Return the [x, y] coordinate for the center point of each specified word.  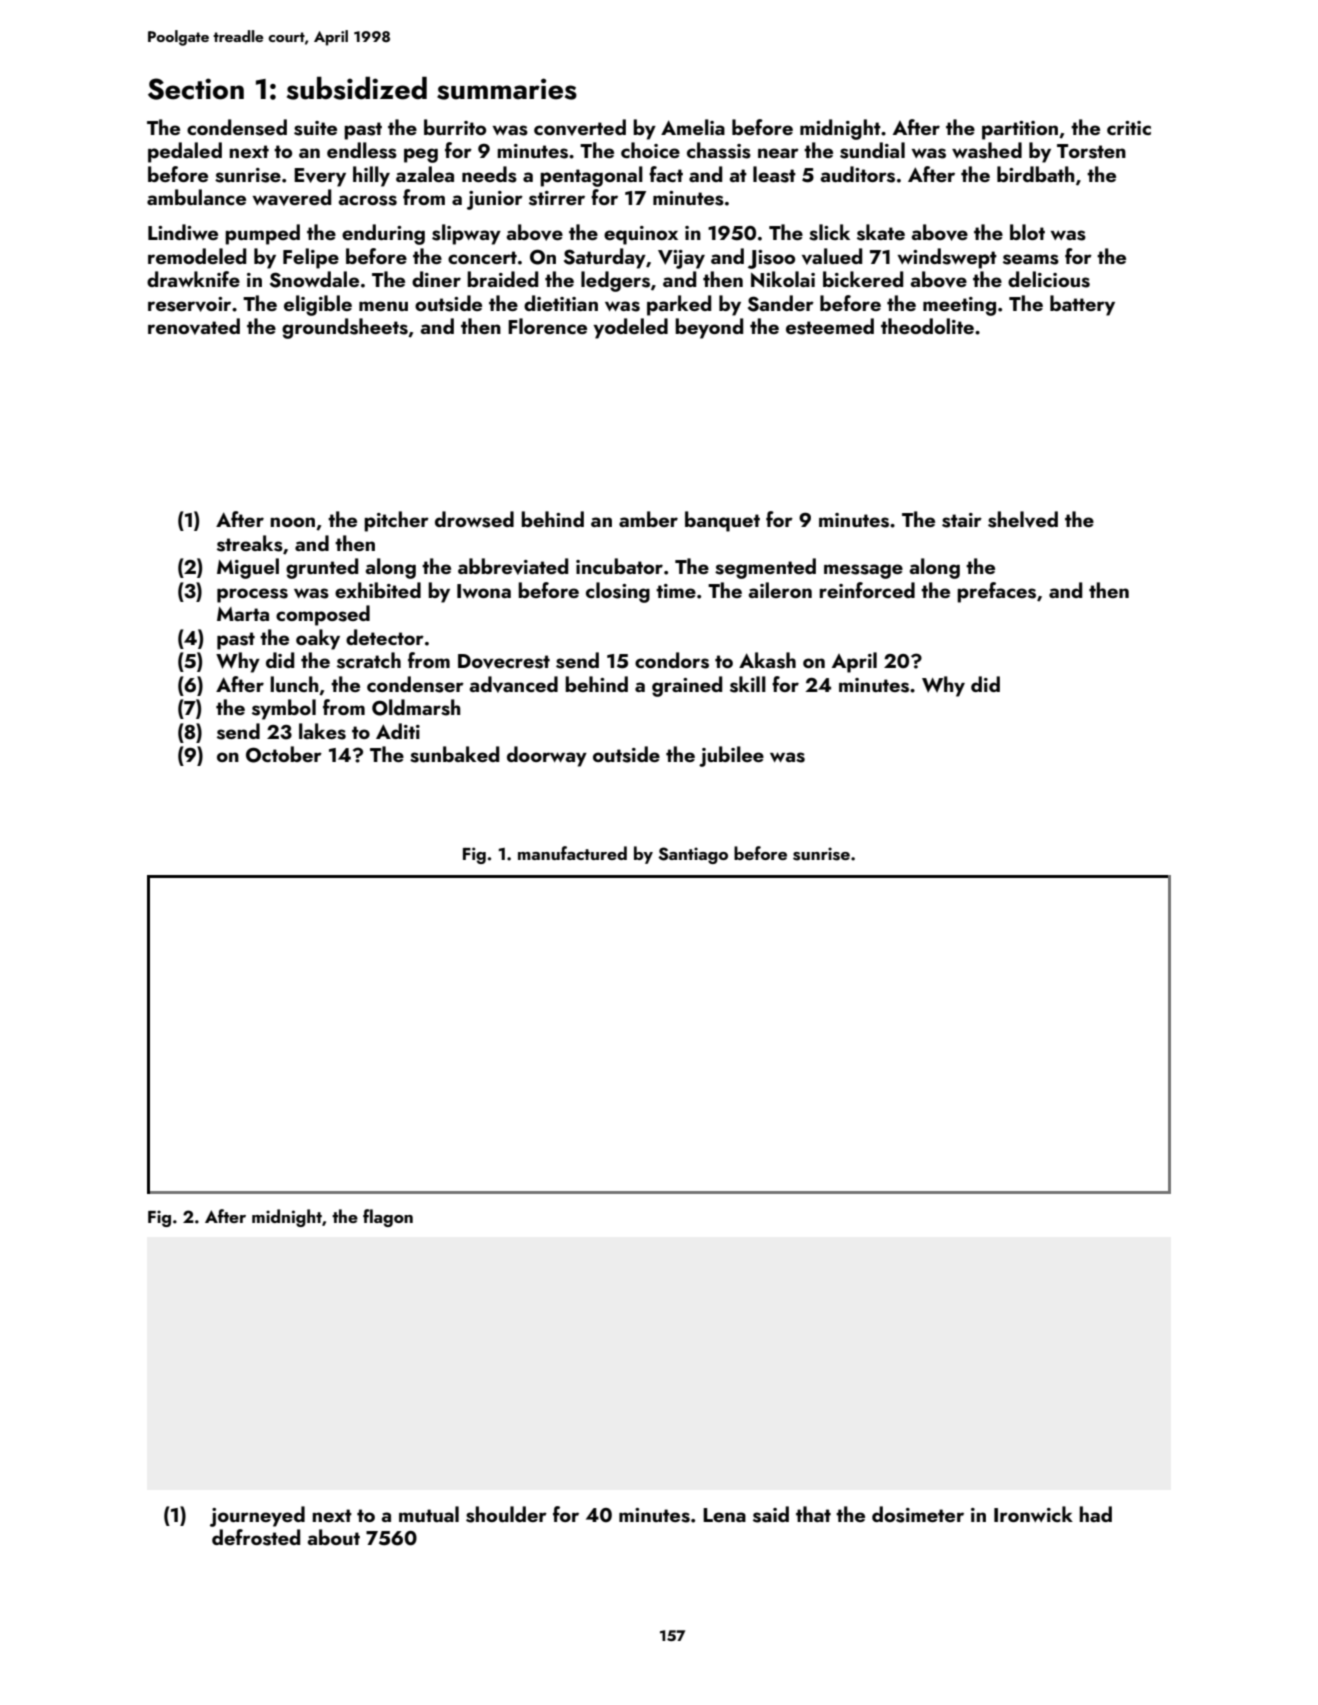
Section [196, 89]
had [1095, 1514]
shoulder [506, 1514]
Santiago [693, 855]
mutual [429, 1514]
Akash [767, 660]
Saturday [605, 258]
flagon [388, 1218]
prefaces [996, 592]
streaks [250, 543]
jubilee [731, 756]
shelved [1023, 519]
